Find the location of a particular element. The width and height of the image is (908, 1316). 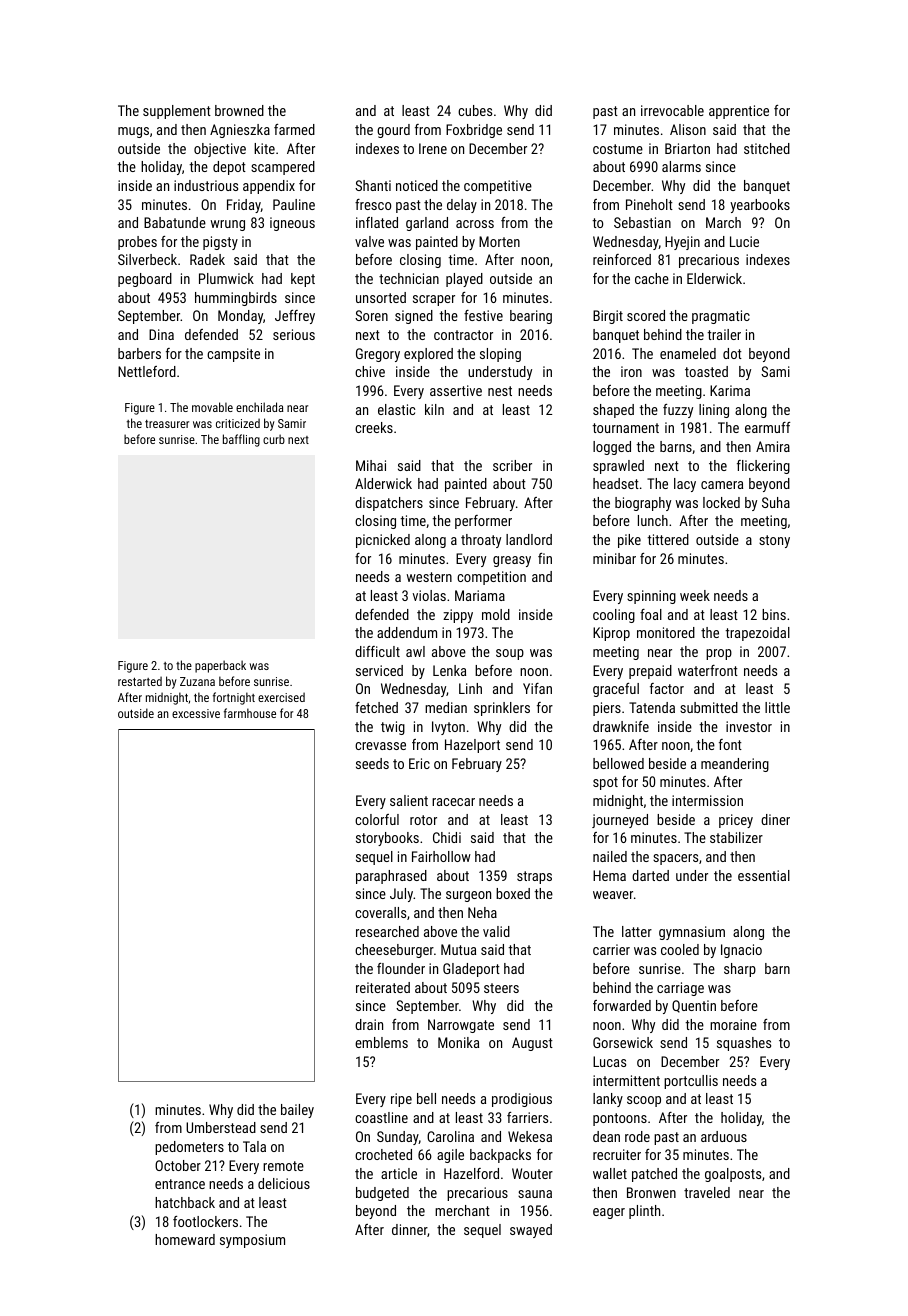

racecar is located at coordinates (453, 802).
